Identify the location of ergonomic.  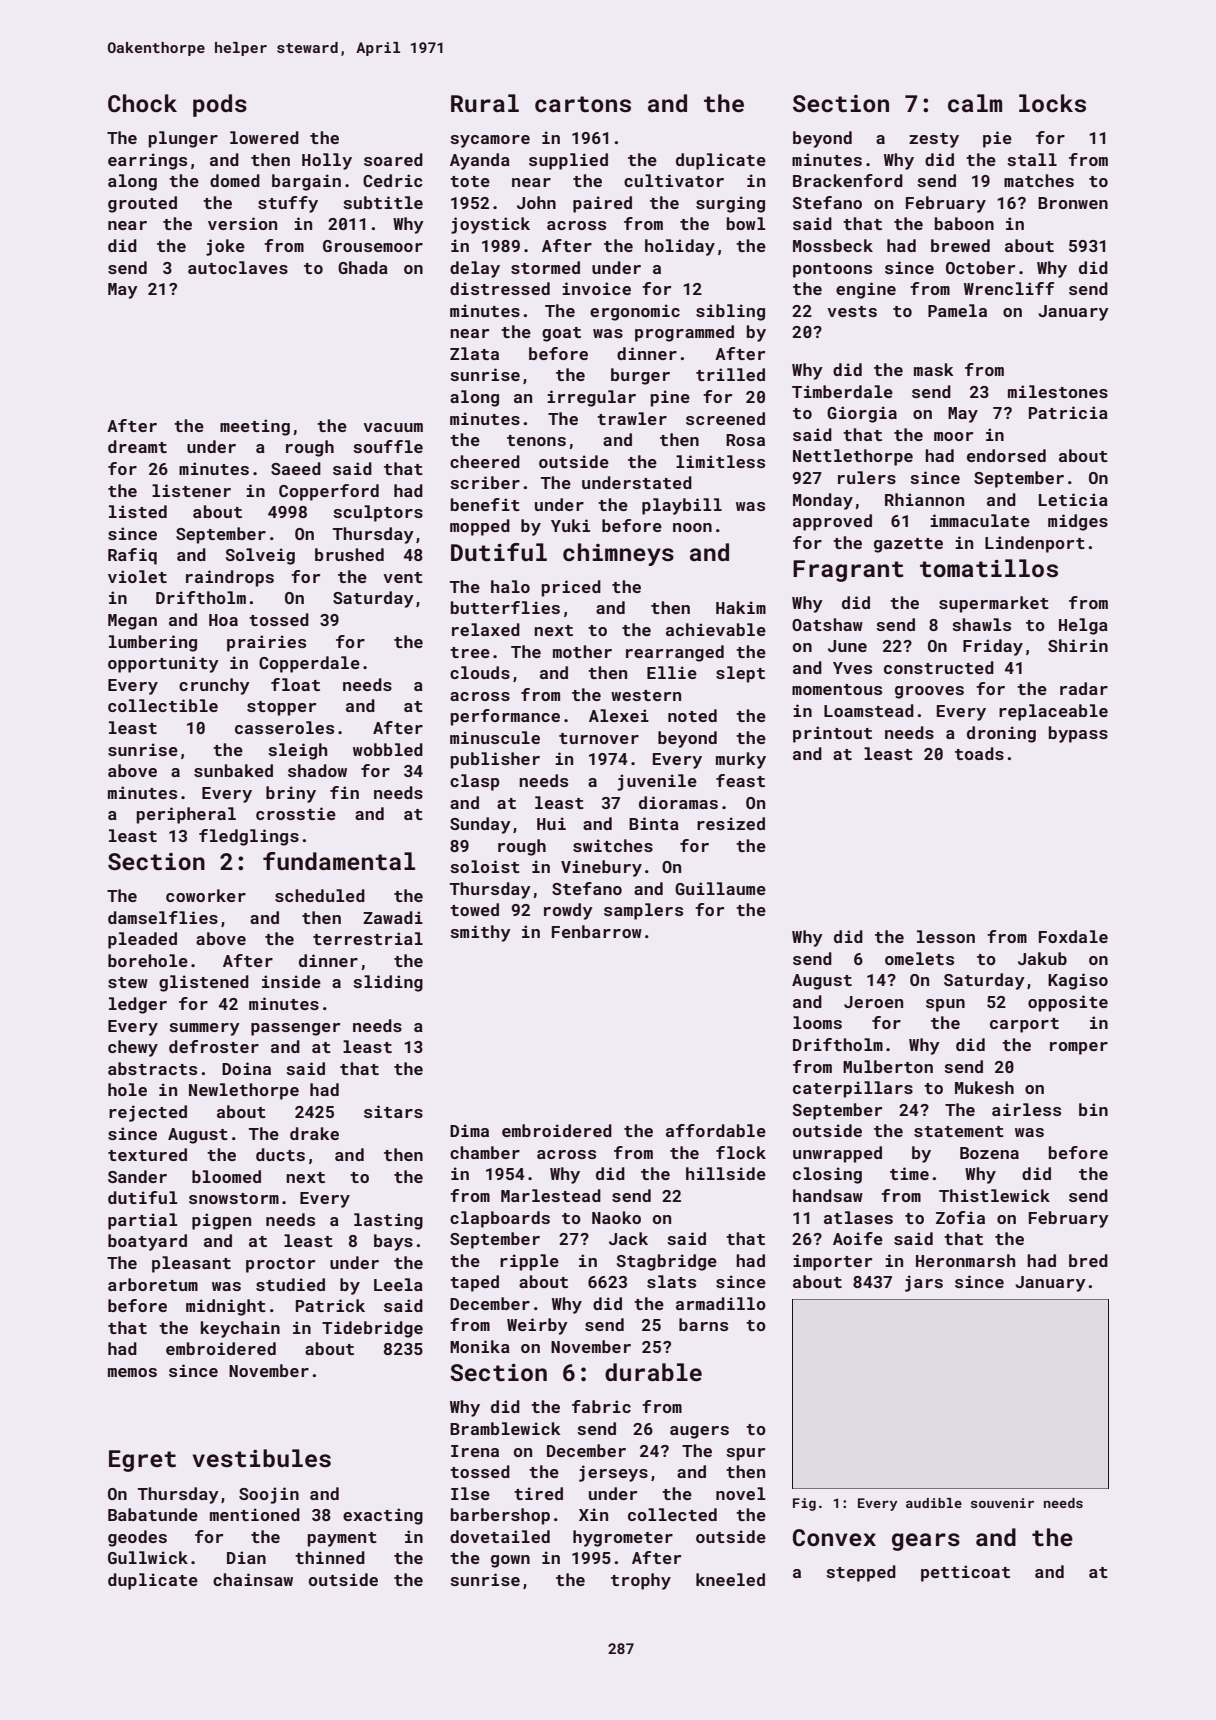
(635, 312).
